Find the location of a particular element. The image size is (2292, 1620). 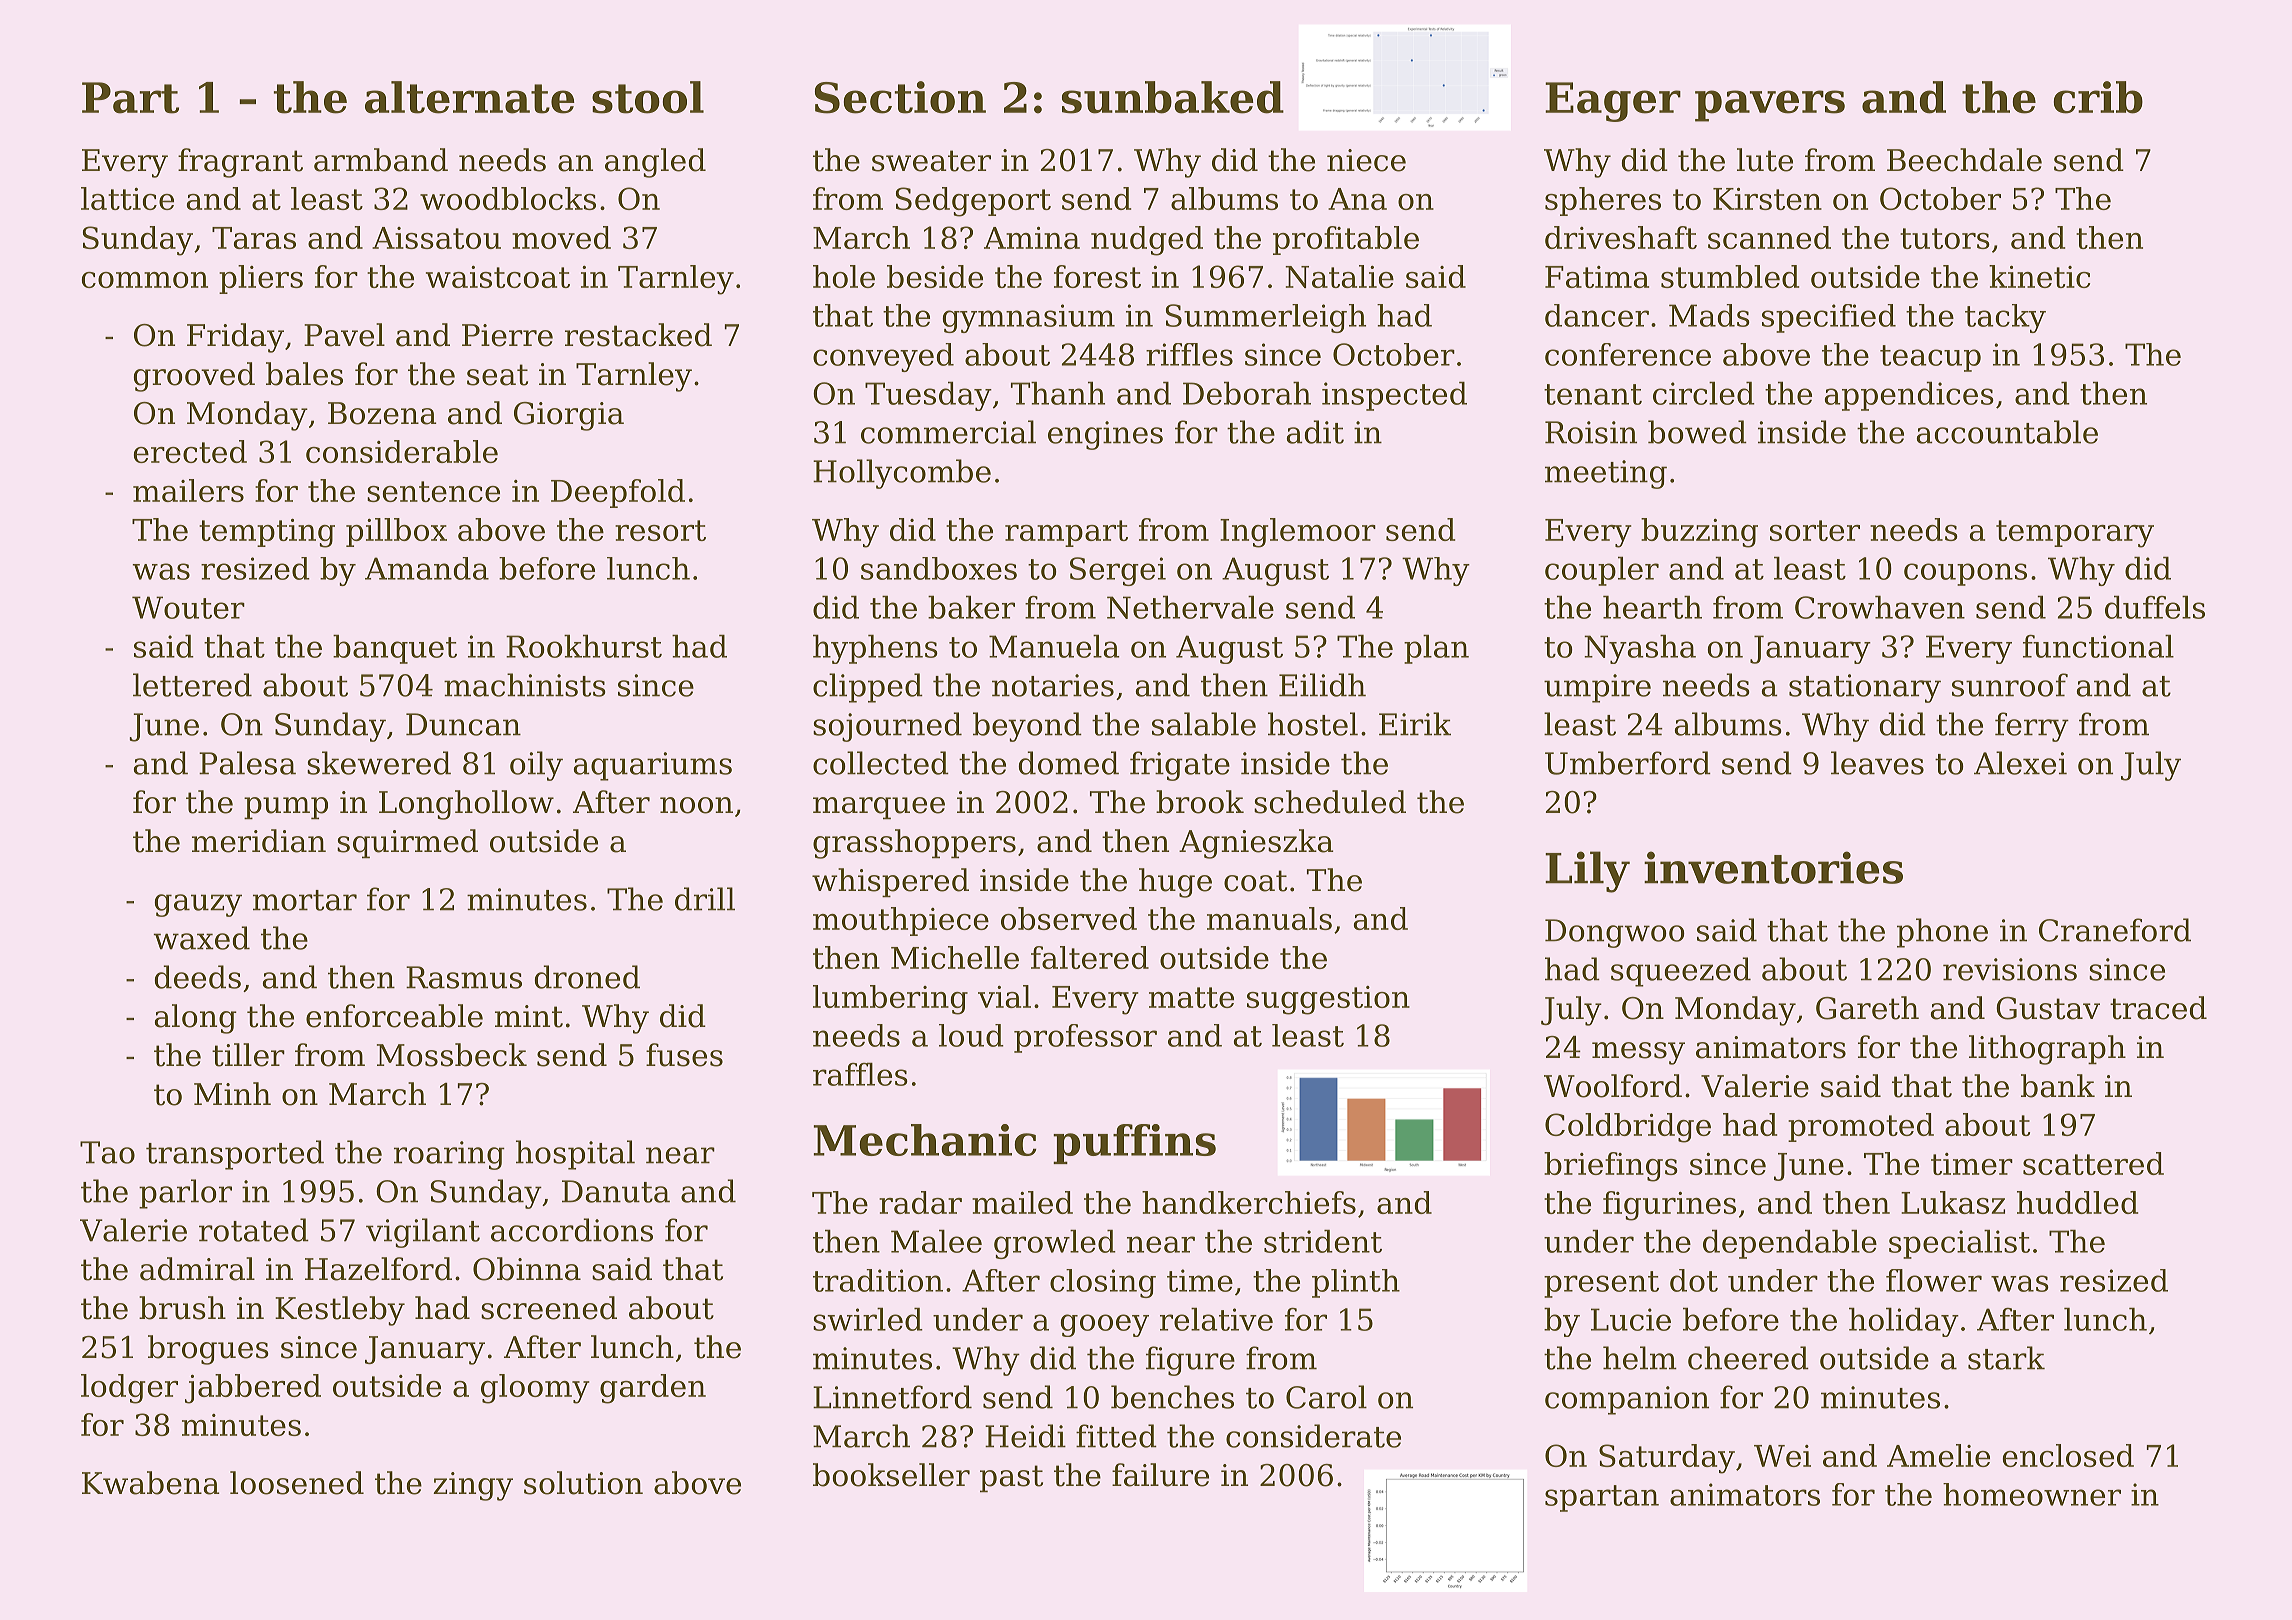

sunbaked is located at coordinates (1173, 97).
